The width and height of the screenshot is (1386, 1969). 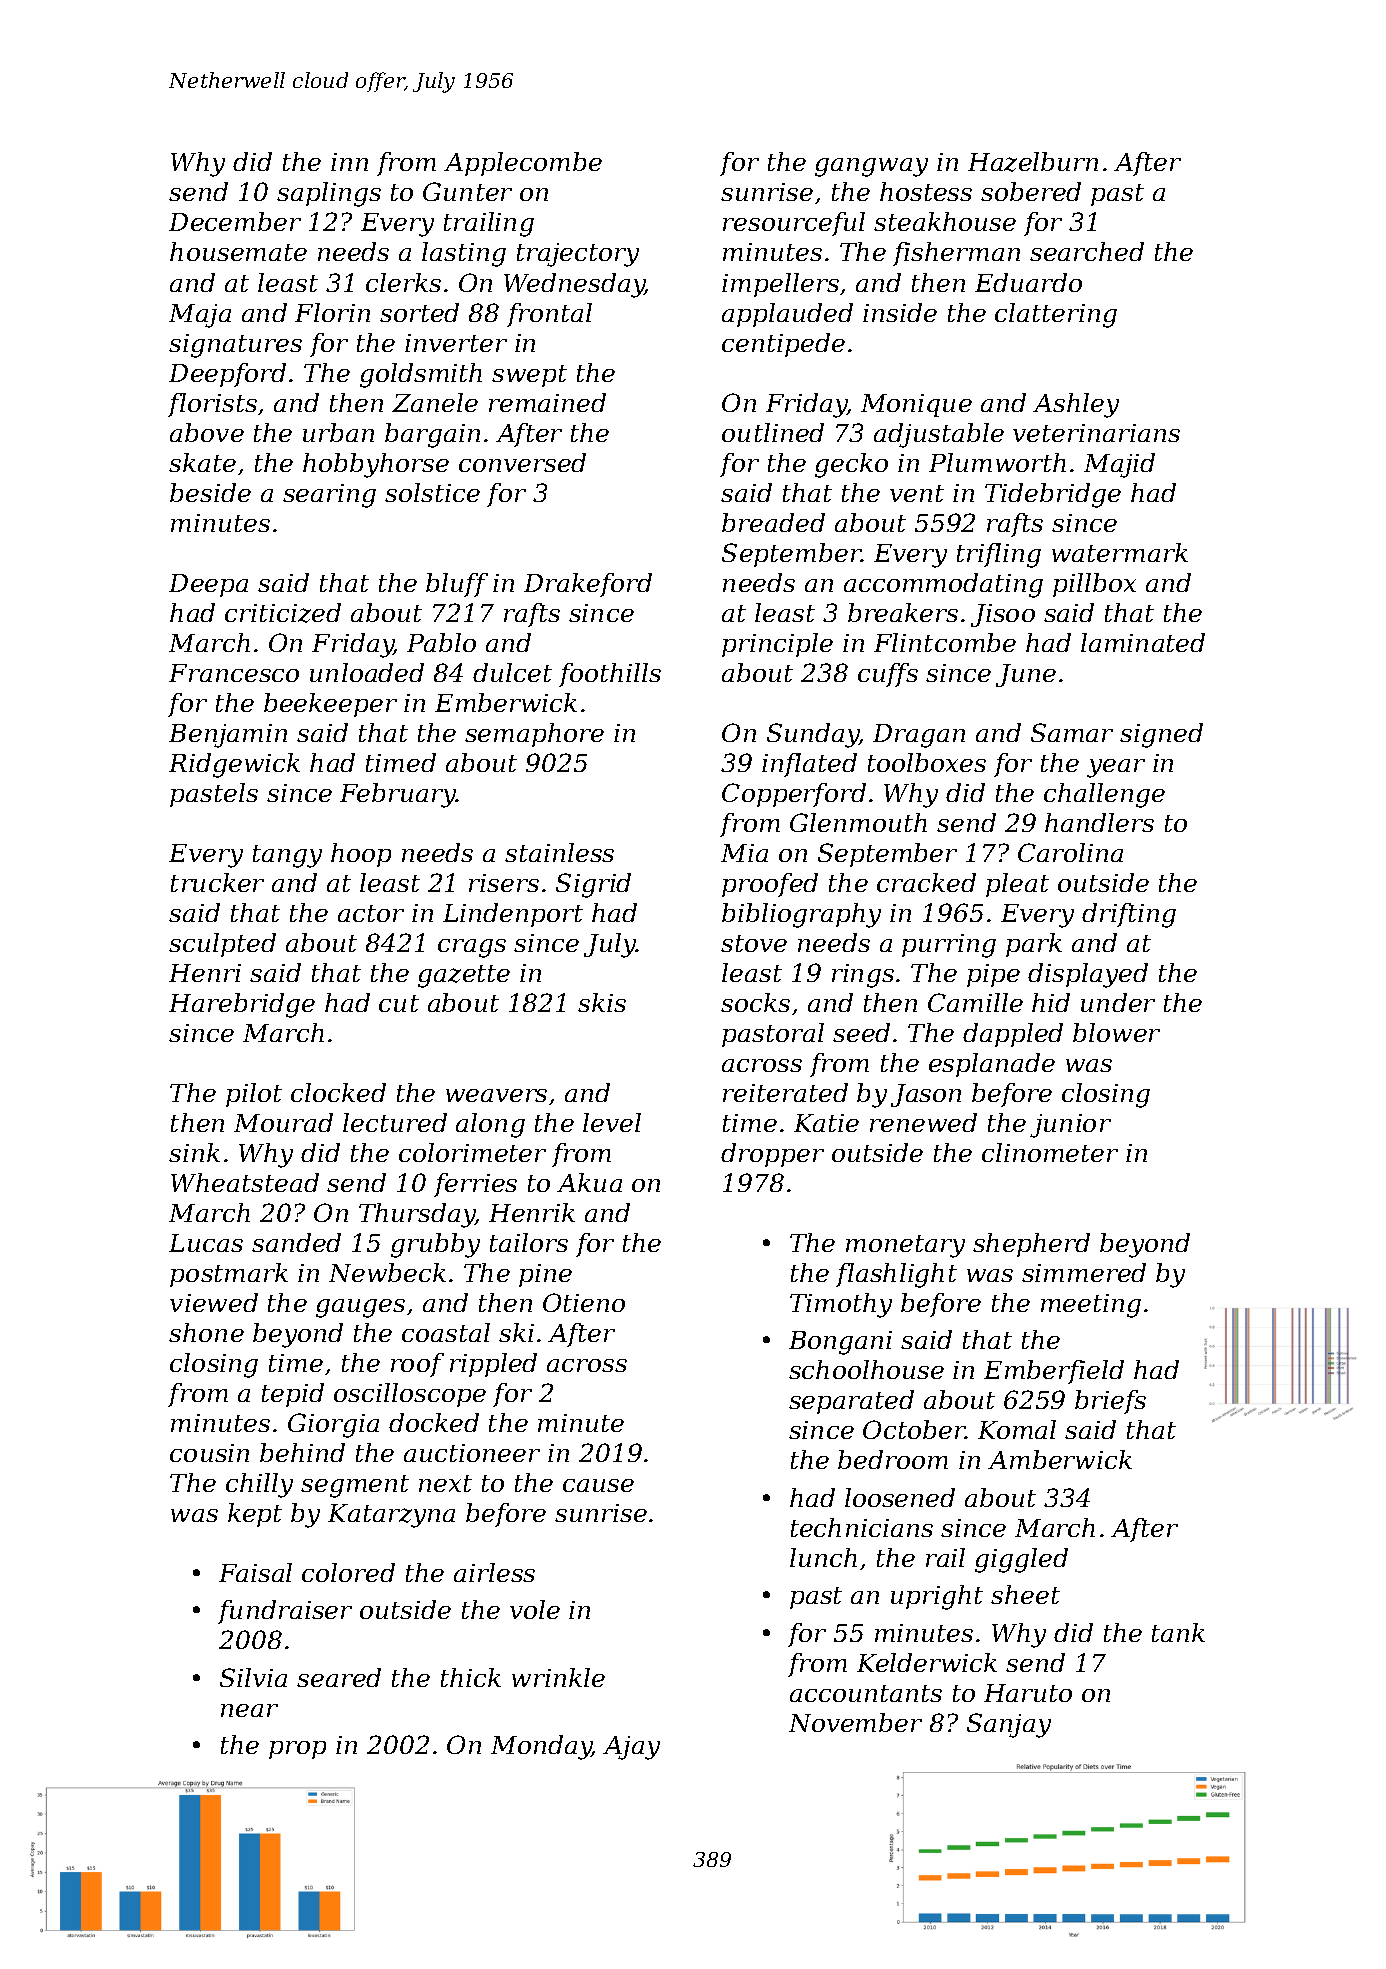 I want to click on searched, so click(x=1087, y=251).
